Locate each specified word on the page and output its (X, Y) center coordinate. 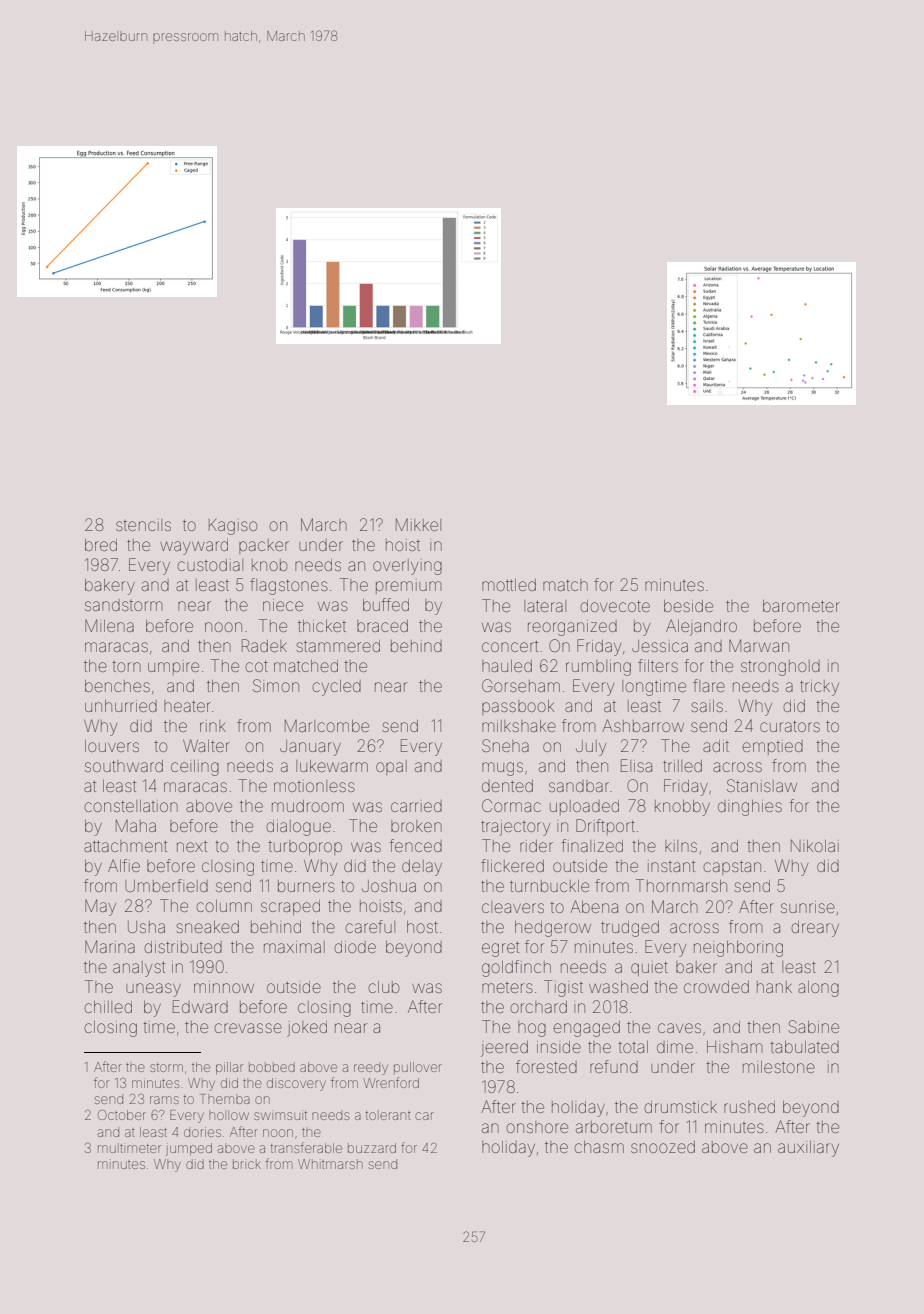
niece (283, 605)
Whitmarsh (330, 1164)
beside (688, 606)
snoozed (663, 1147)
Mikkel (418, 524)
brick (247, 1165)
